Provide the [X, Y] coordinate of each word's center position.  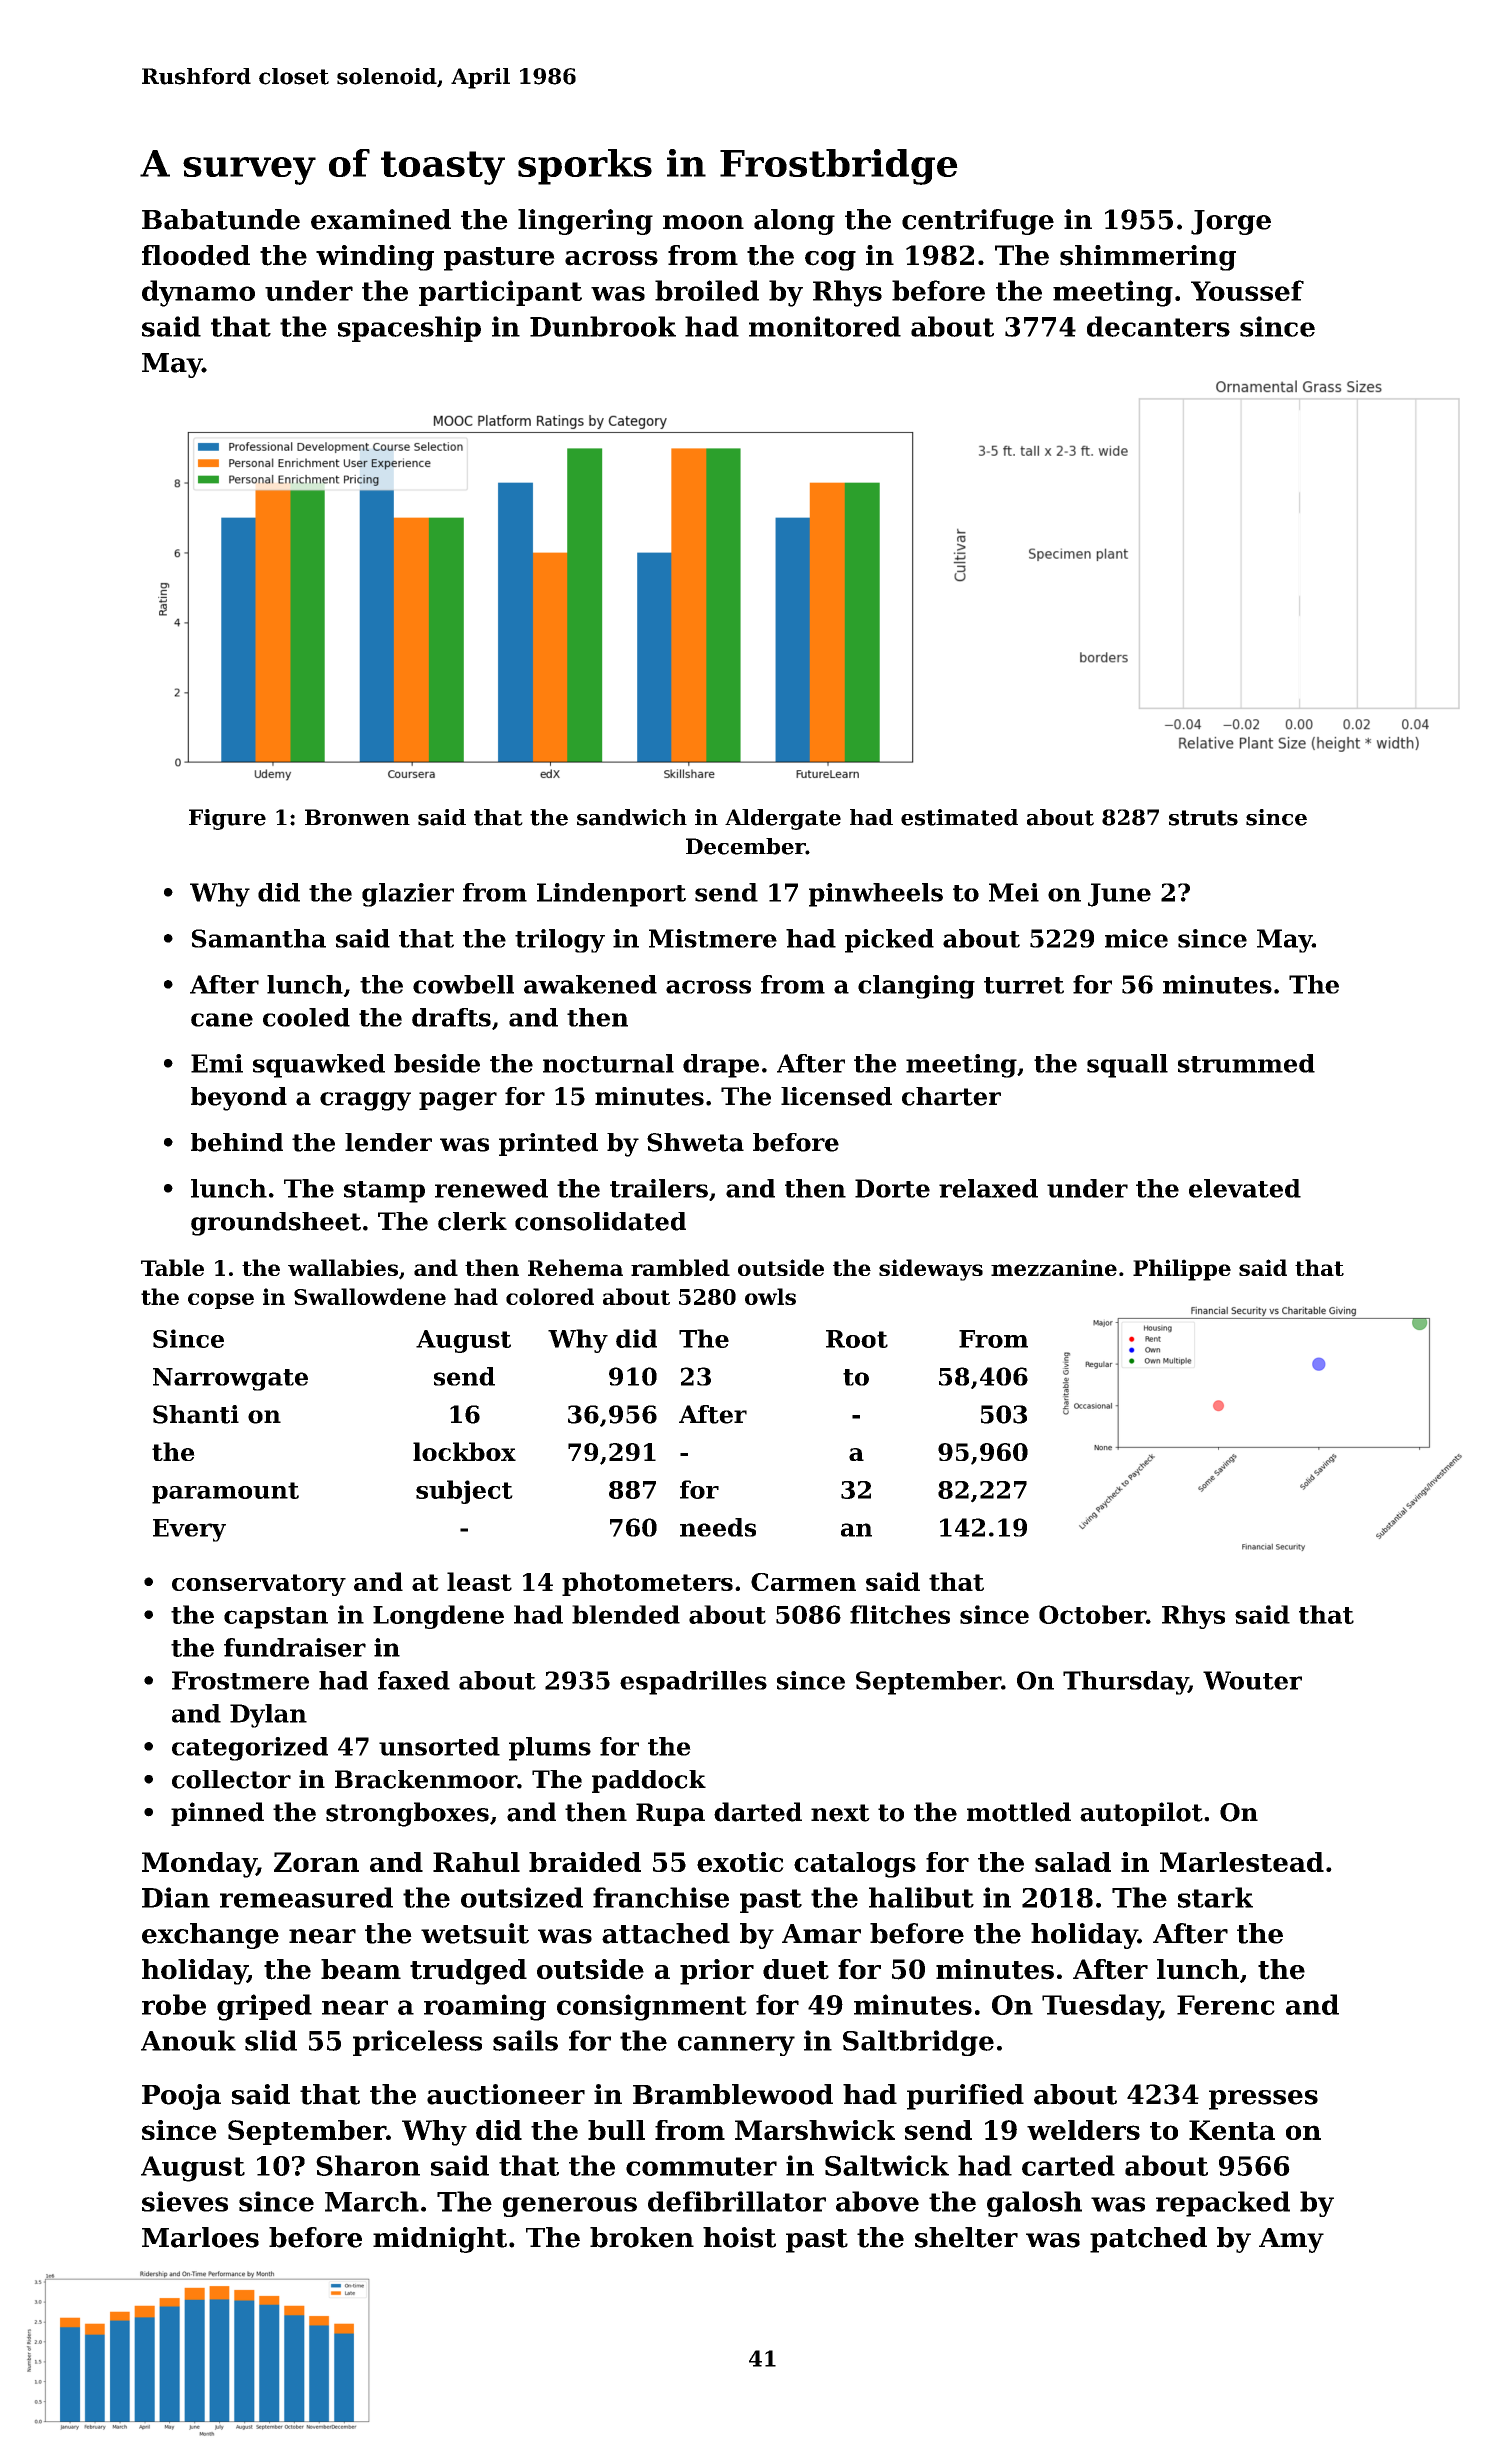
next [840, 1813]
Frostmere [240, 1680]
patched [1148, 2240]
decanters [1158, 326]
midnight [440, 2240]
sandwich [632, 817]
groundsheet [276, 1224]
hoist [739, 2237]
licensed [836, 1096]
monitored [825, 326]
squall [1127, 1066]
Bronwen [357, 817]
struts [1203, 818]
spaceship [409, 329]
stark [1215, 1897]
